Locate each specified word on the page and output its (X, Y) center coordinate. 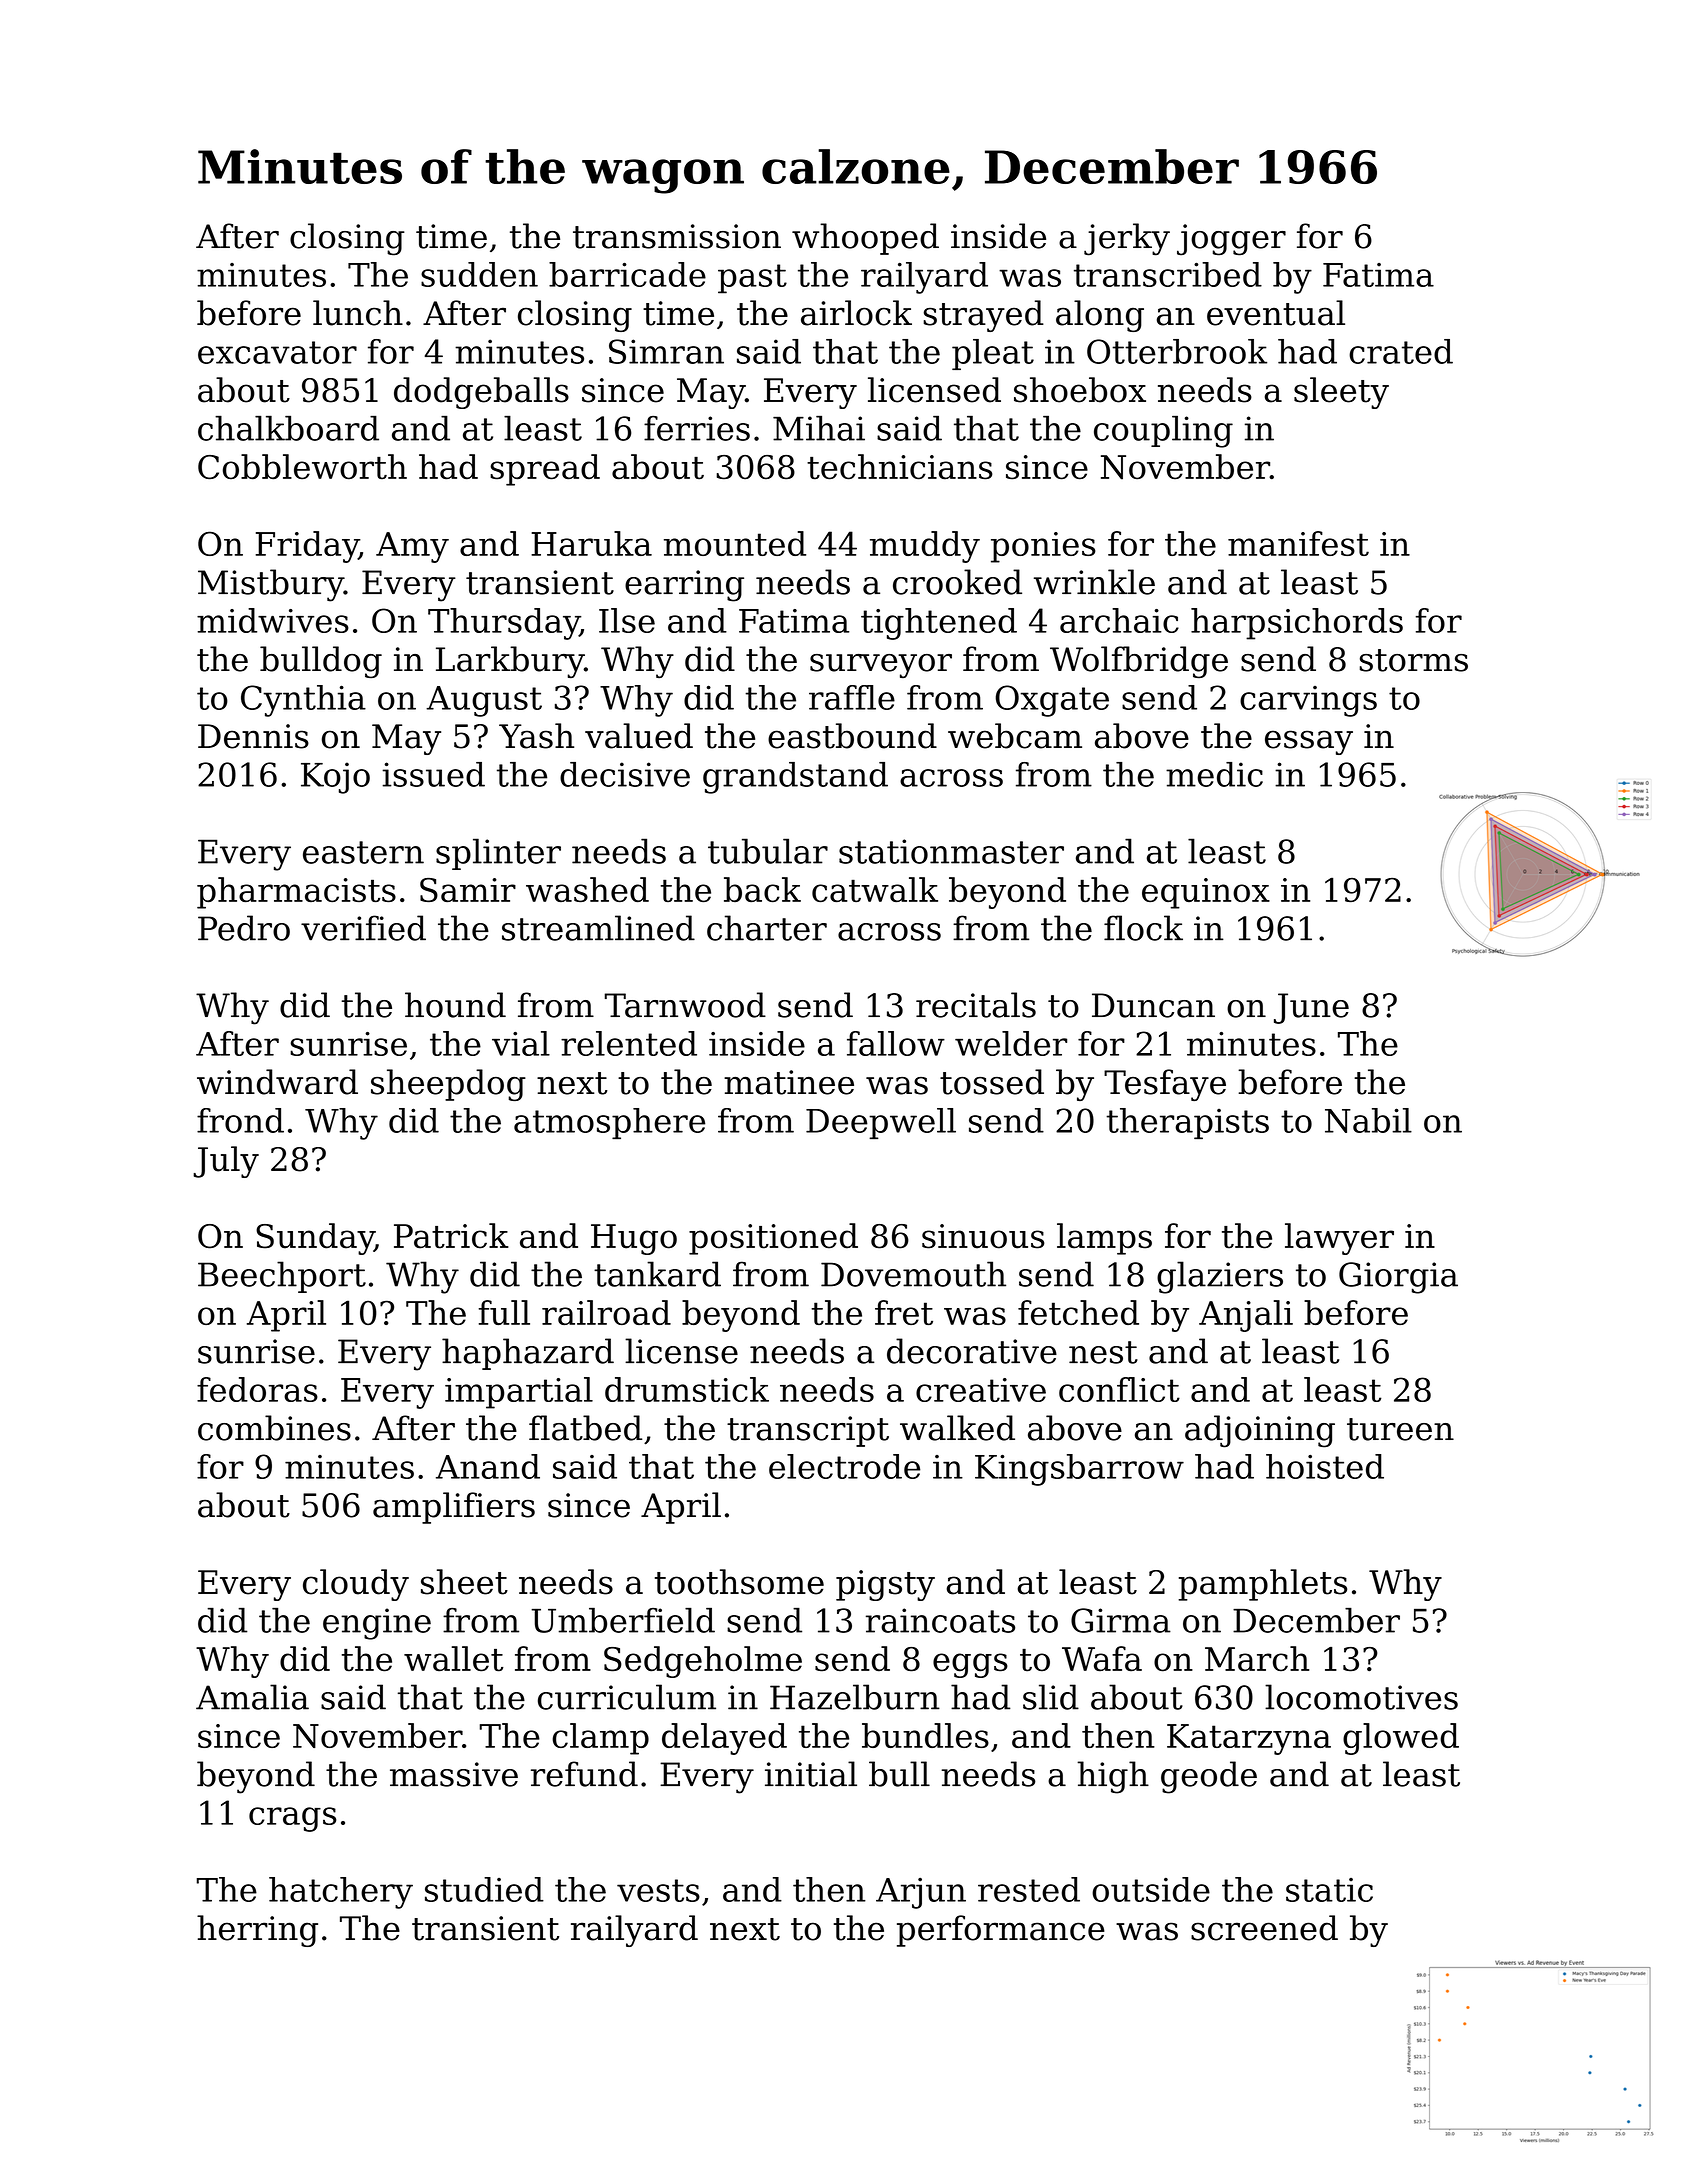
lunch (358, 313)
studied (484, 1889)
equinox (1206, 893)
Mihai (819, 428)
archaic (1119, 620)
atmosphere (609, 1123)
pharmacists (296, 893)
